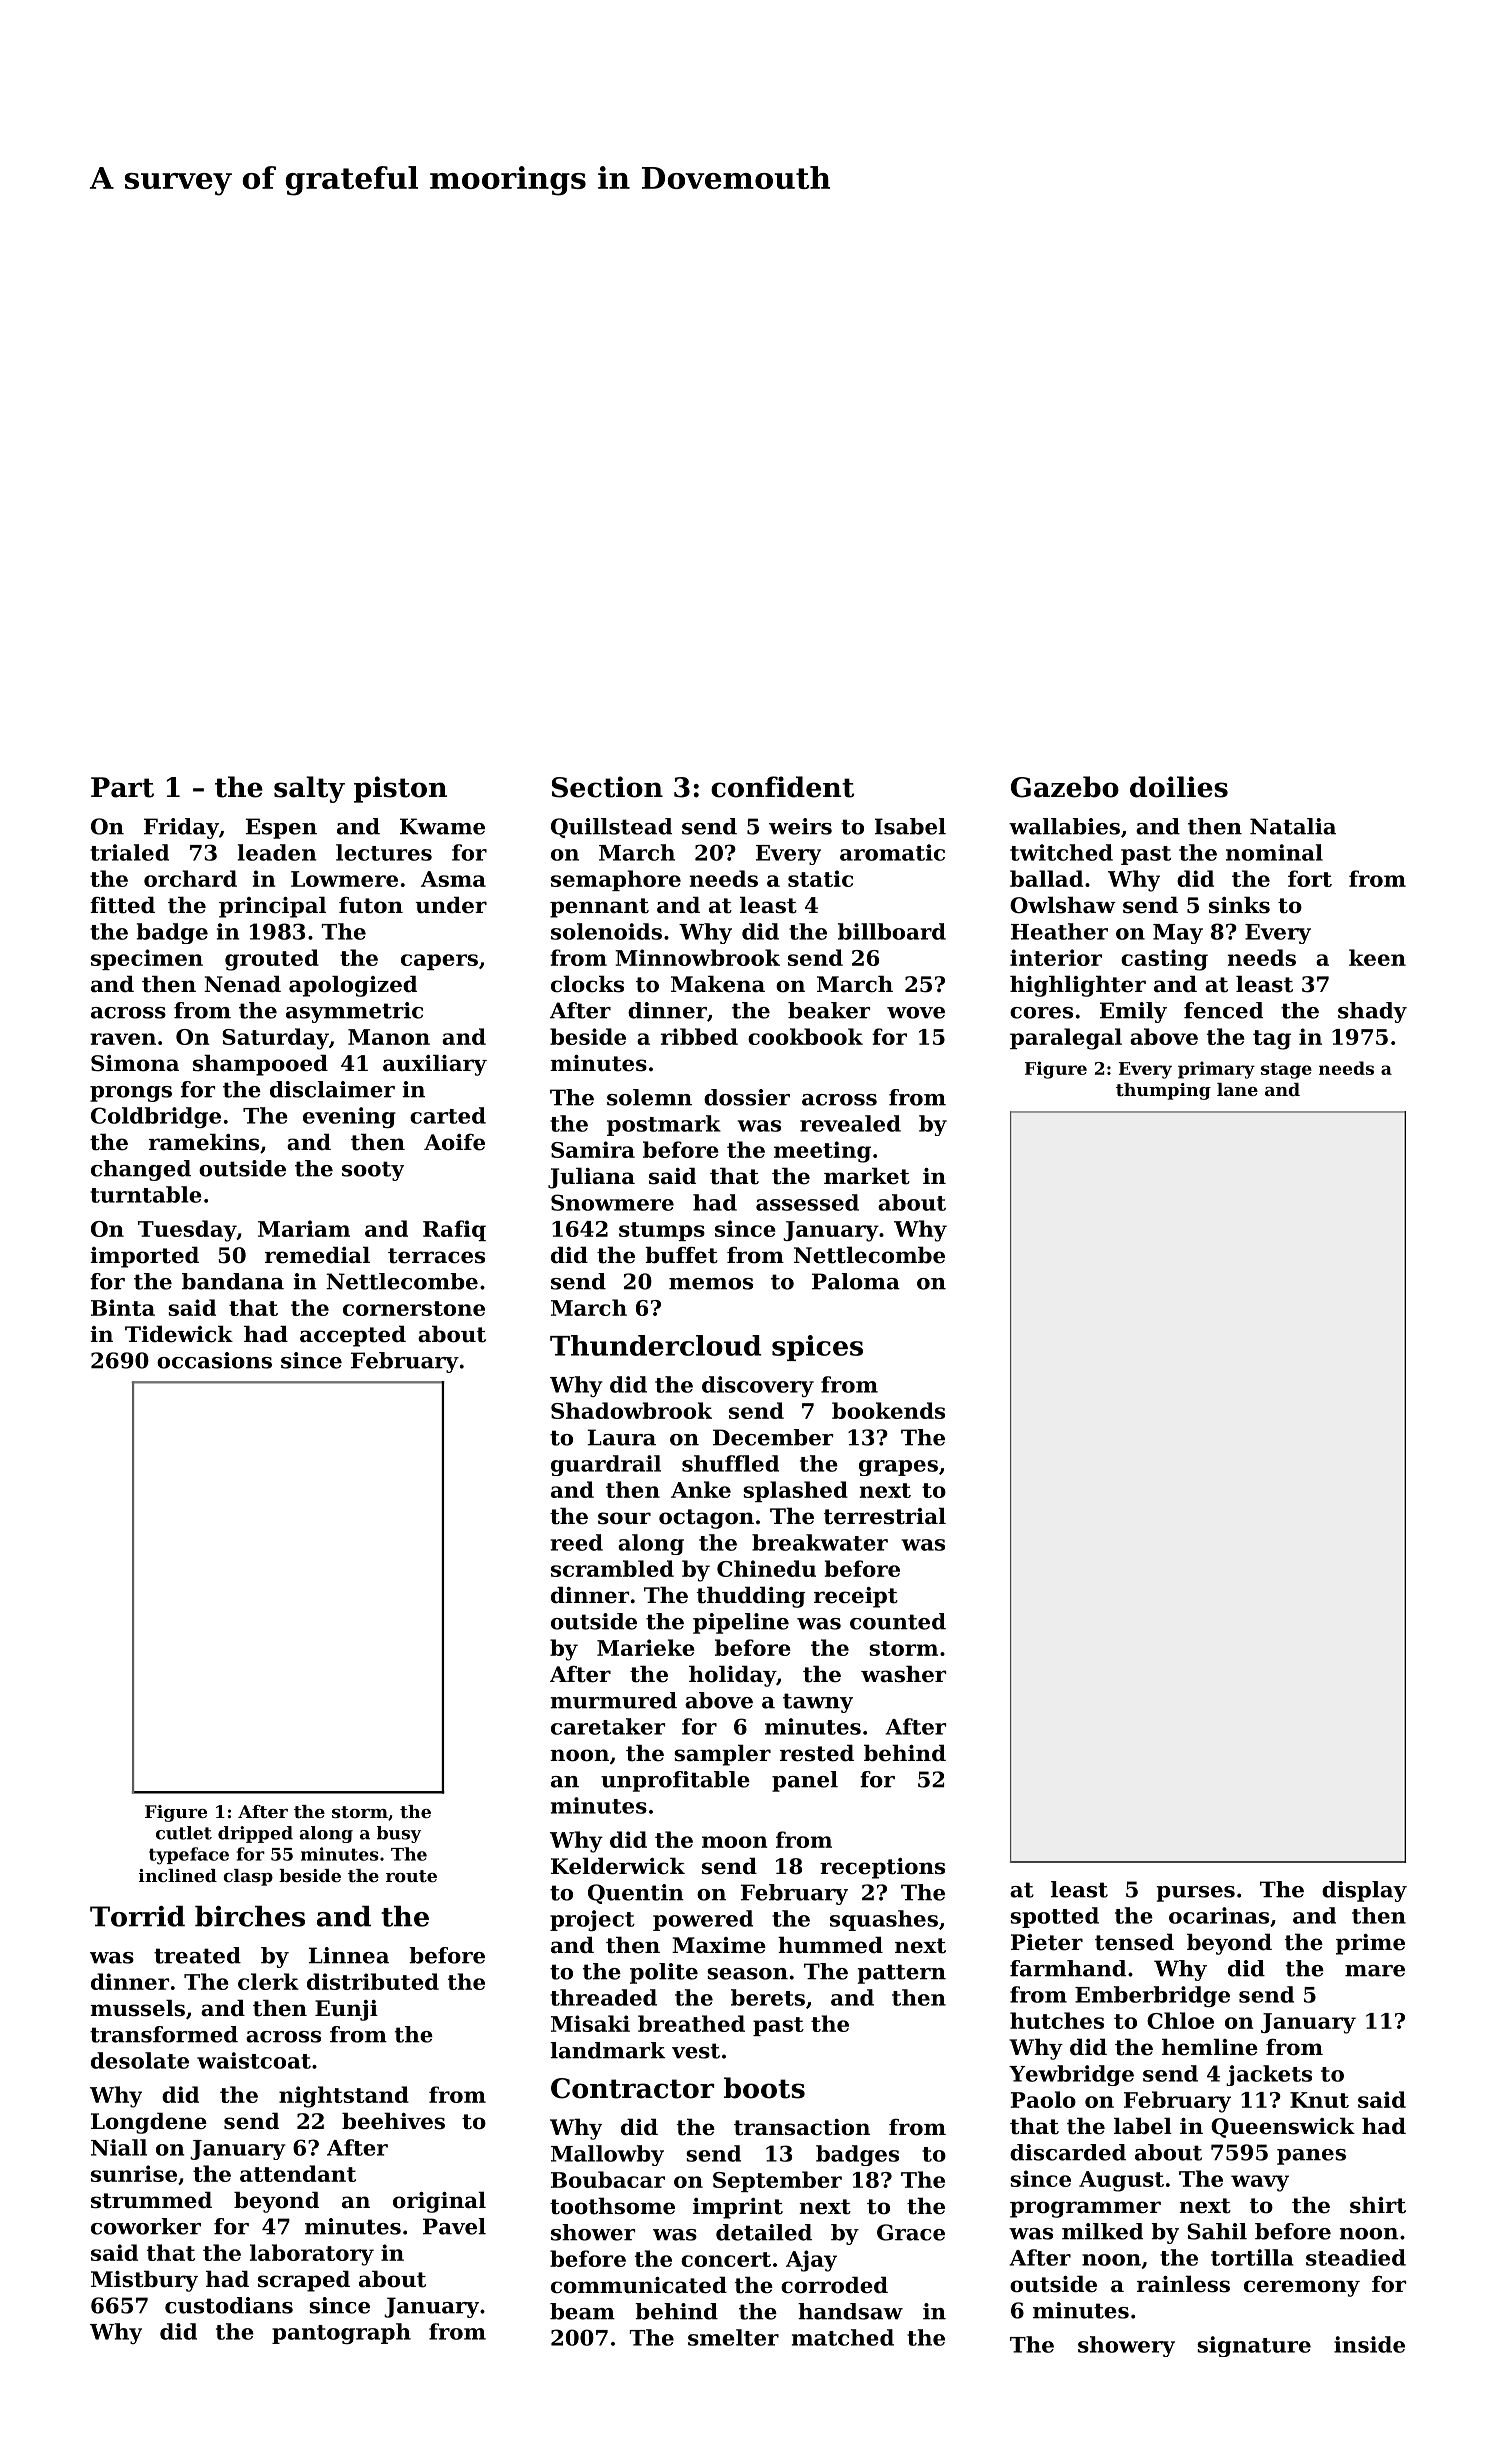 Image resolution: width=1496 pixels, height=2464 pixels. I want to click on Longdene, so click(149, 2123).
